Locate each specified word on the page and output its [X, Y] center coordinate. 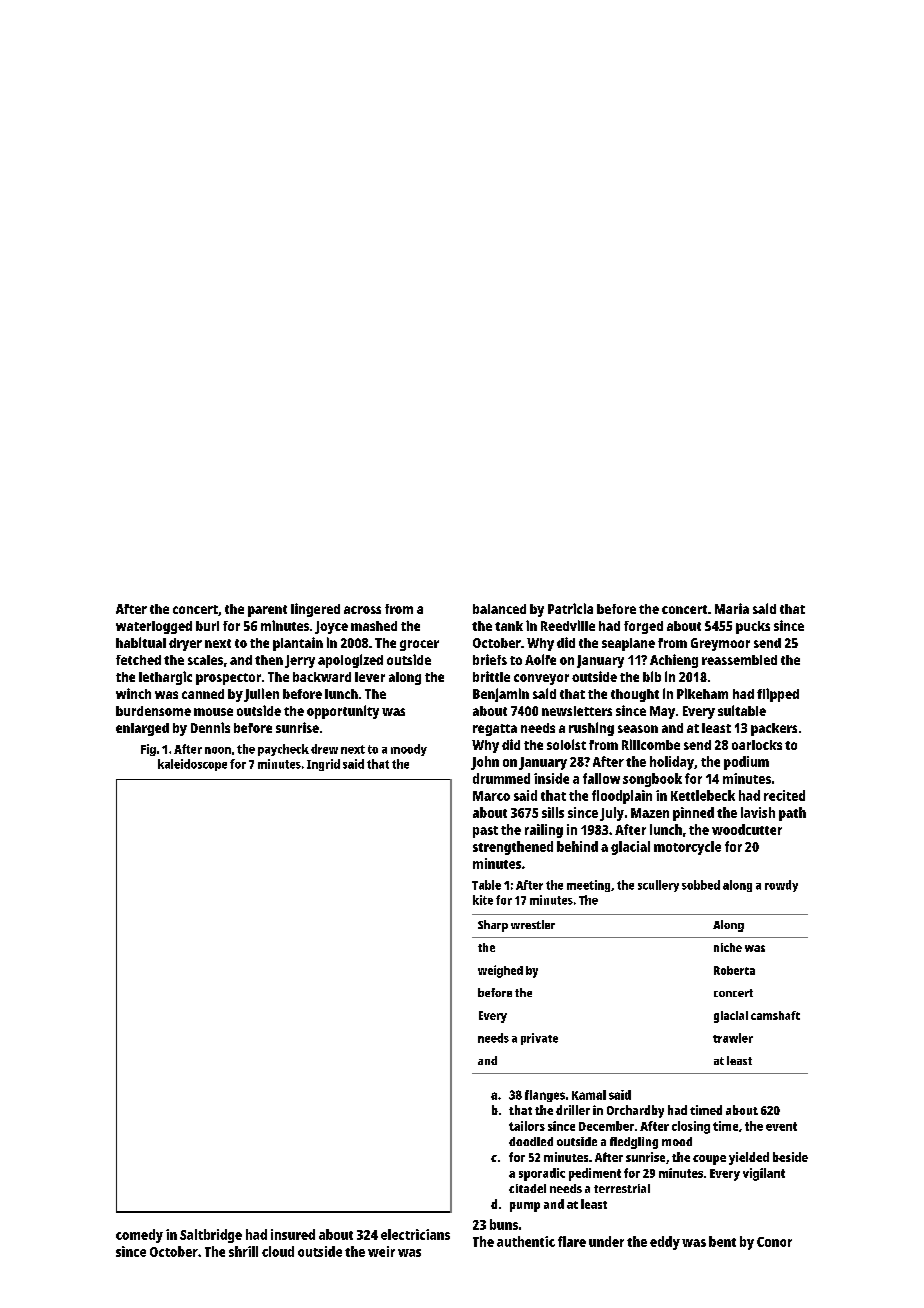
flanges [545, 1096]
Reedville [568, 625]
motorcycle [687, 848]
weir [381, 1251]
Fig [148, 750]
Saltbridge [211, 1236]
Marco [491, 796]
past [485, 832]
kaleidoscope [192, 765]
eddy [665, 1243]
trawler [733, 1038]
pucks [753, 627]
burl [207, 626]
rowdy [781, 886]
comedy [139, 1236]
